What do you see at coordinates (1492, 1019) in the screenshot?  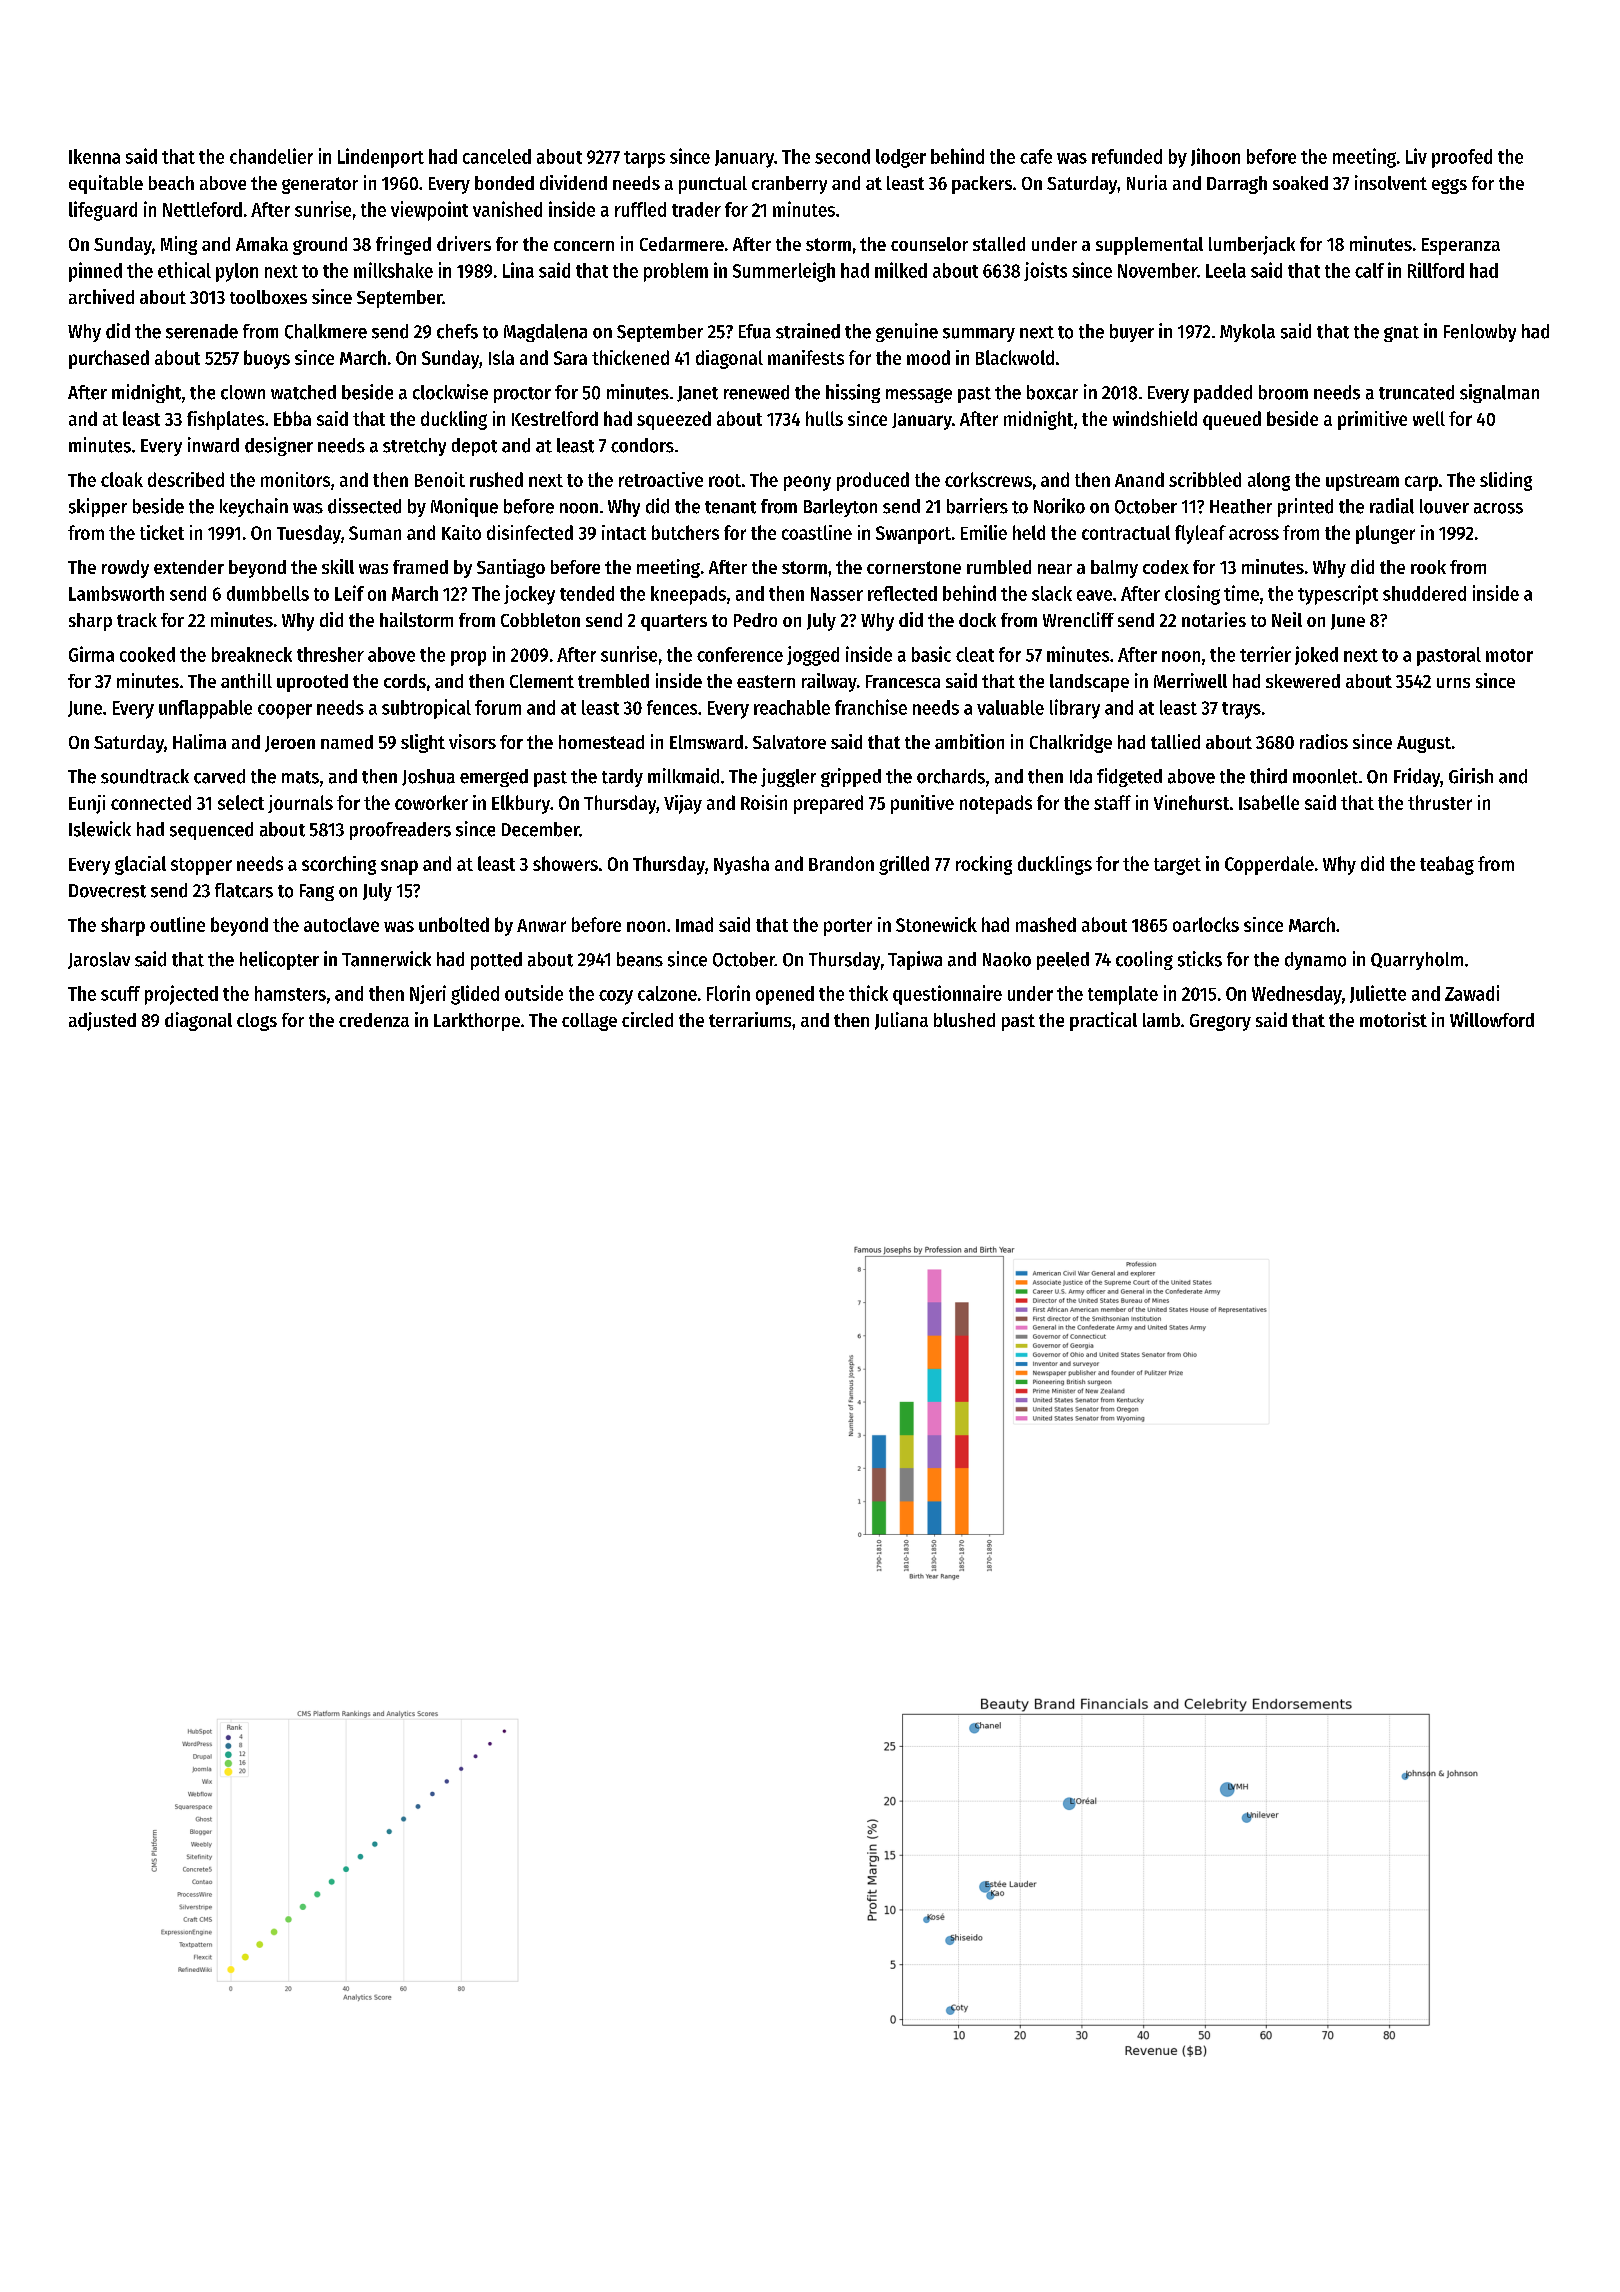 I see `Willowford` at bounding box center [1492, 1019].
